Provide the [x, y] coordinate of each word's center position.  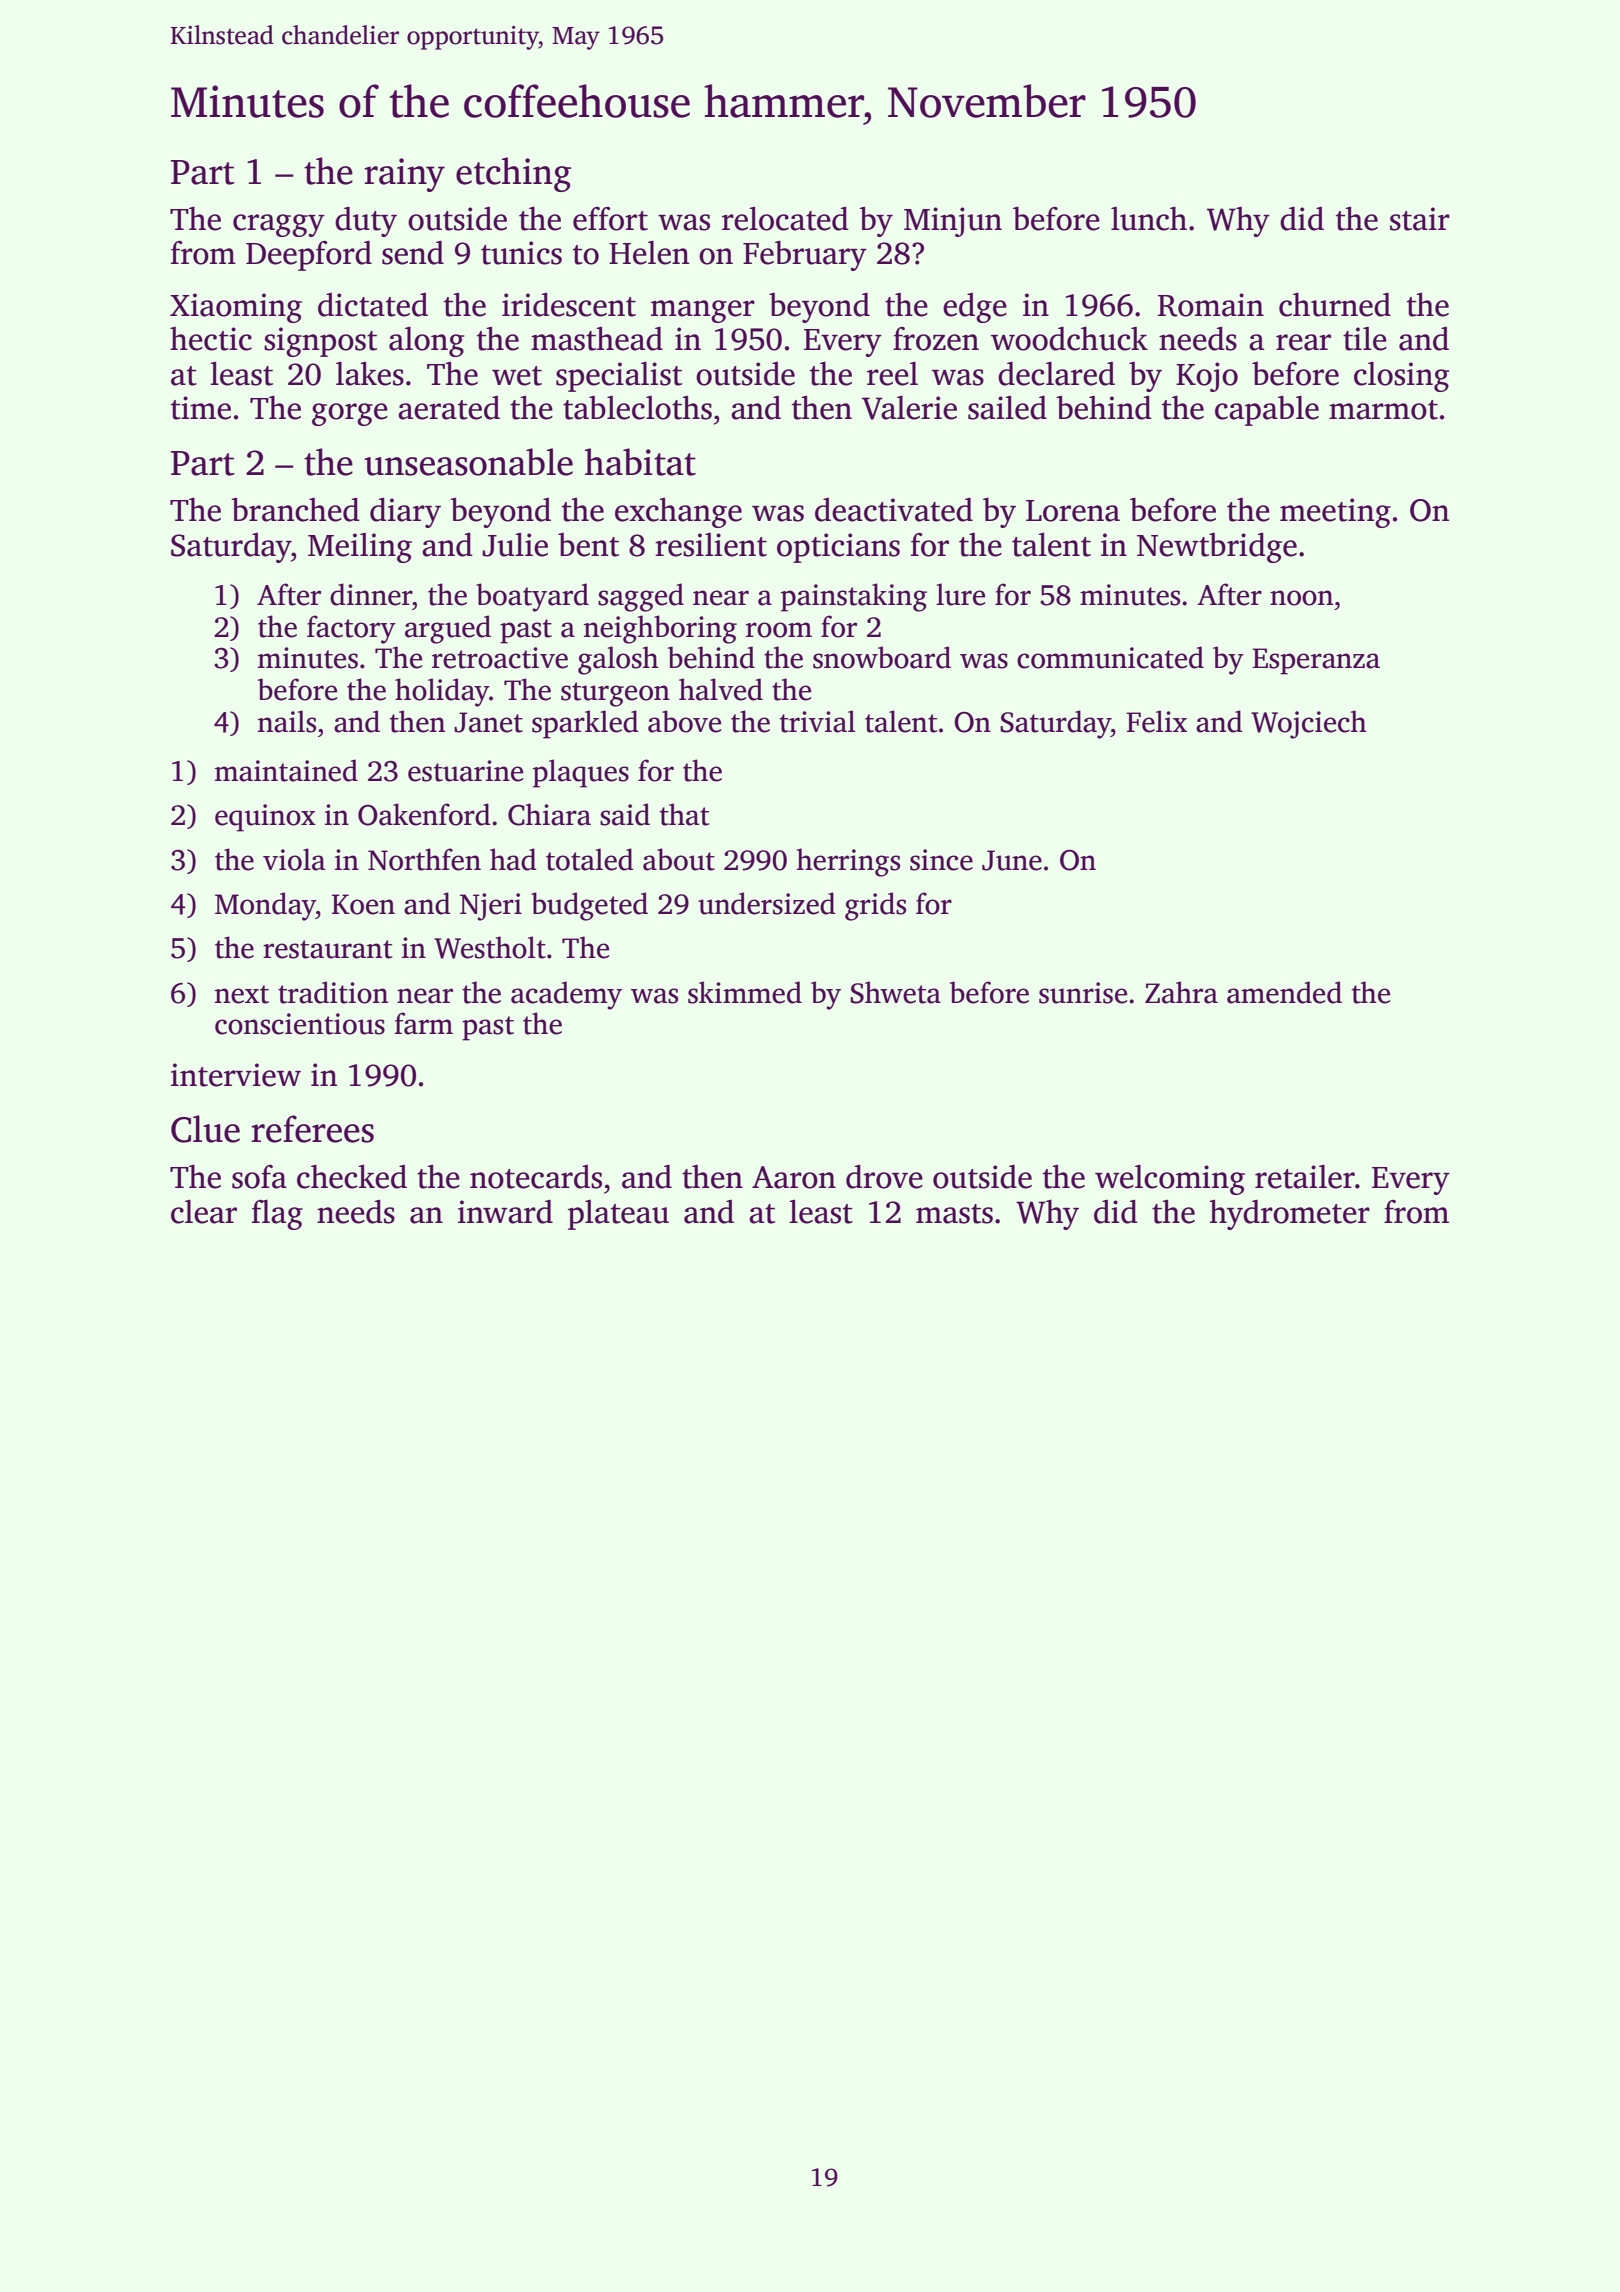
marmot [1383, 410]
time [201, 408]
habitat [640, 462]
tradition [333, 992]
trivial [817, 721]
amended [1284, 992]
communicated [1110, 657]
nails [287, 721]
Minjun [953, 222]
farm [423, 1023]
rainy [404, 175]
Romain [1211, 305]
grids [875, 906]
